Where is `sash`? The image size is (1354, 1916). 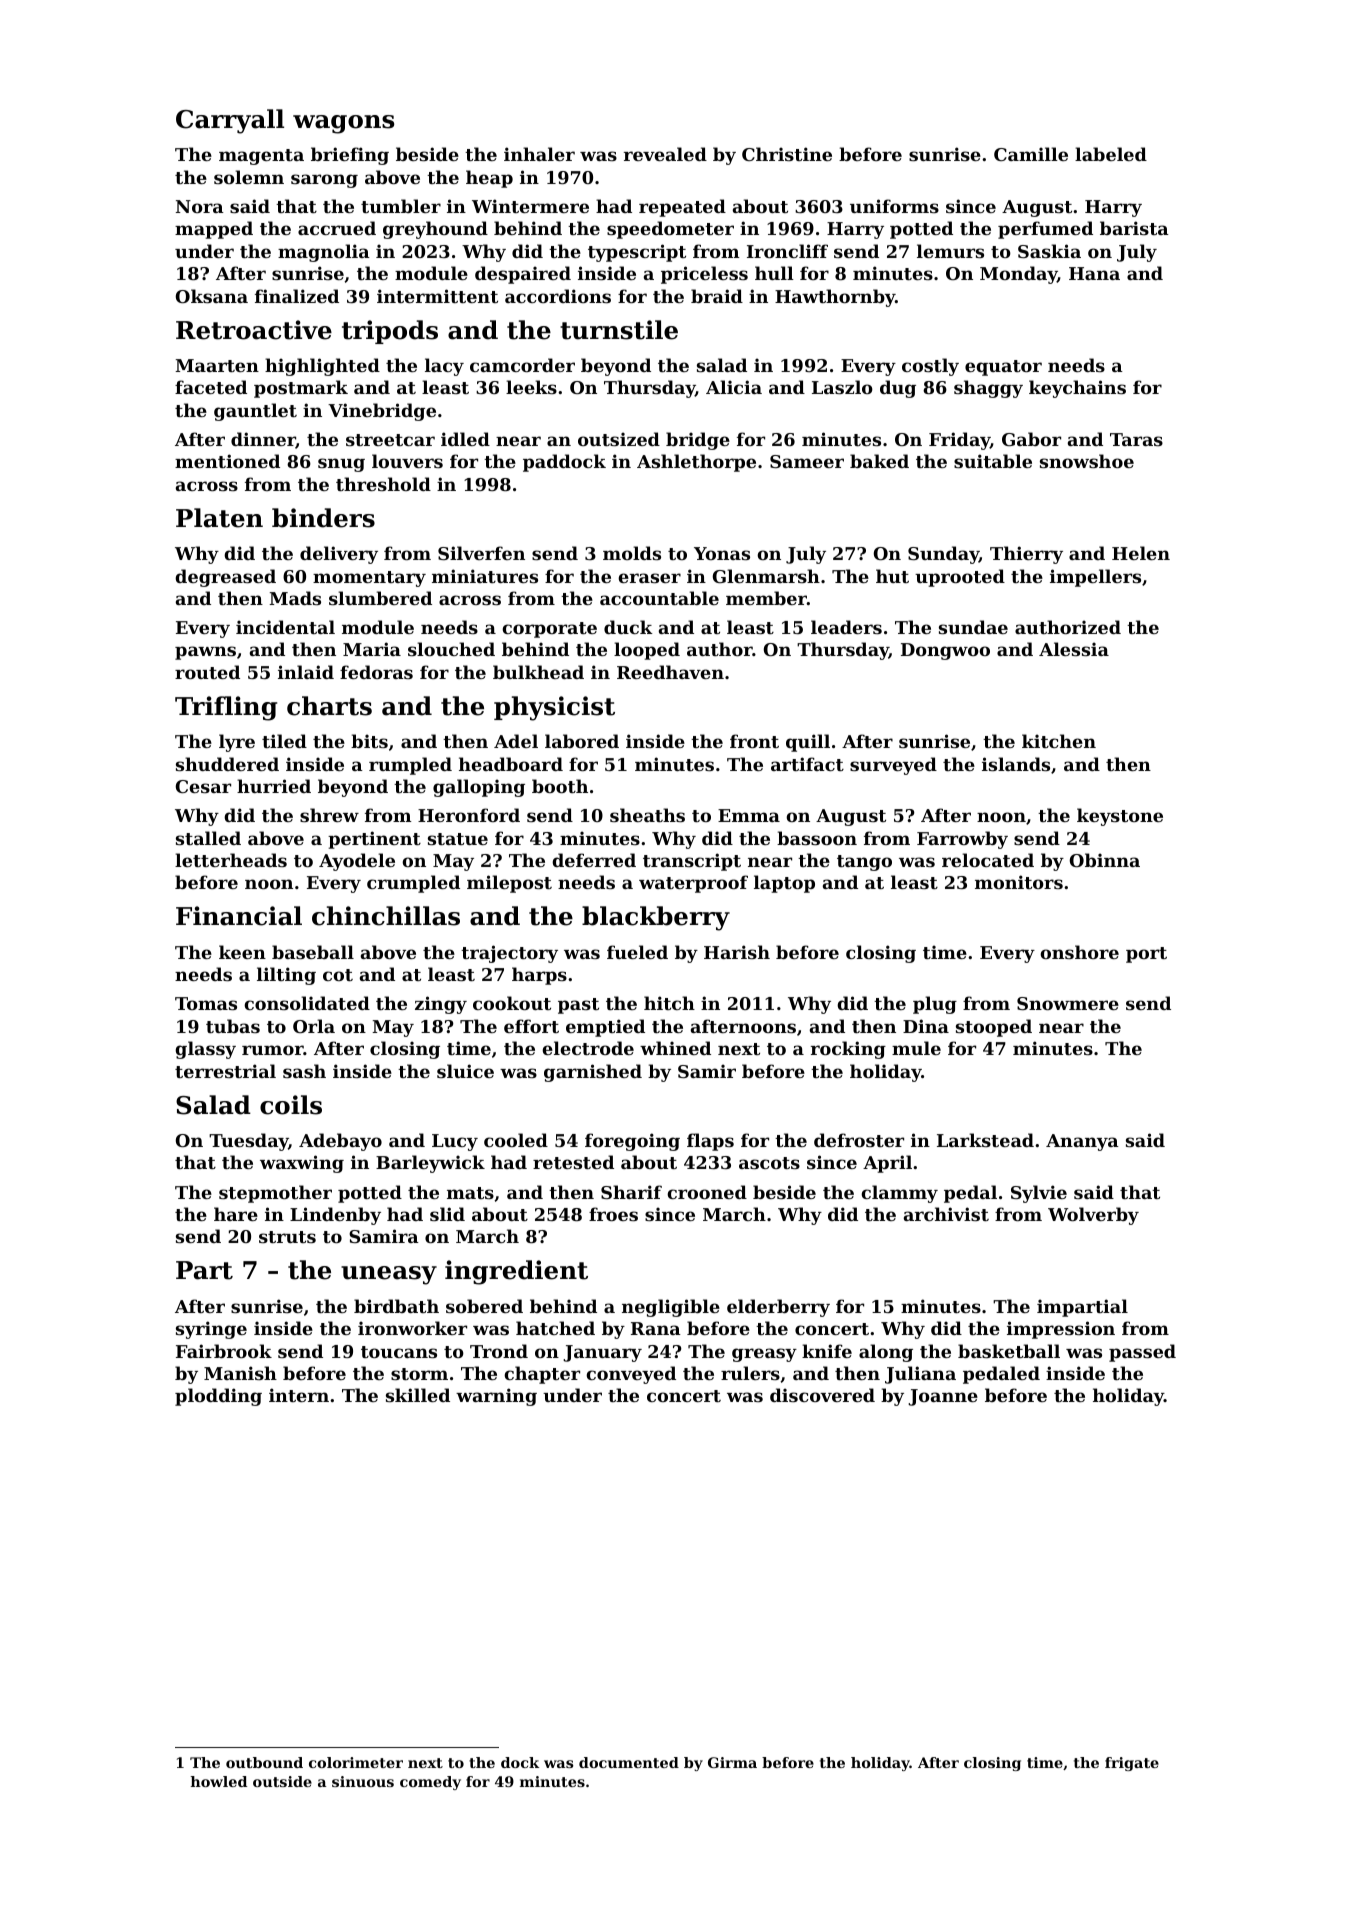
sash is located at coordinates (304, 1071).
